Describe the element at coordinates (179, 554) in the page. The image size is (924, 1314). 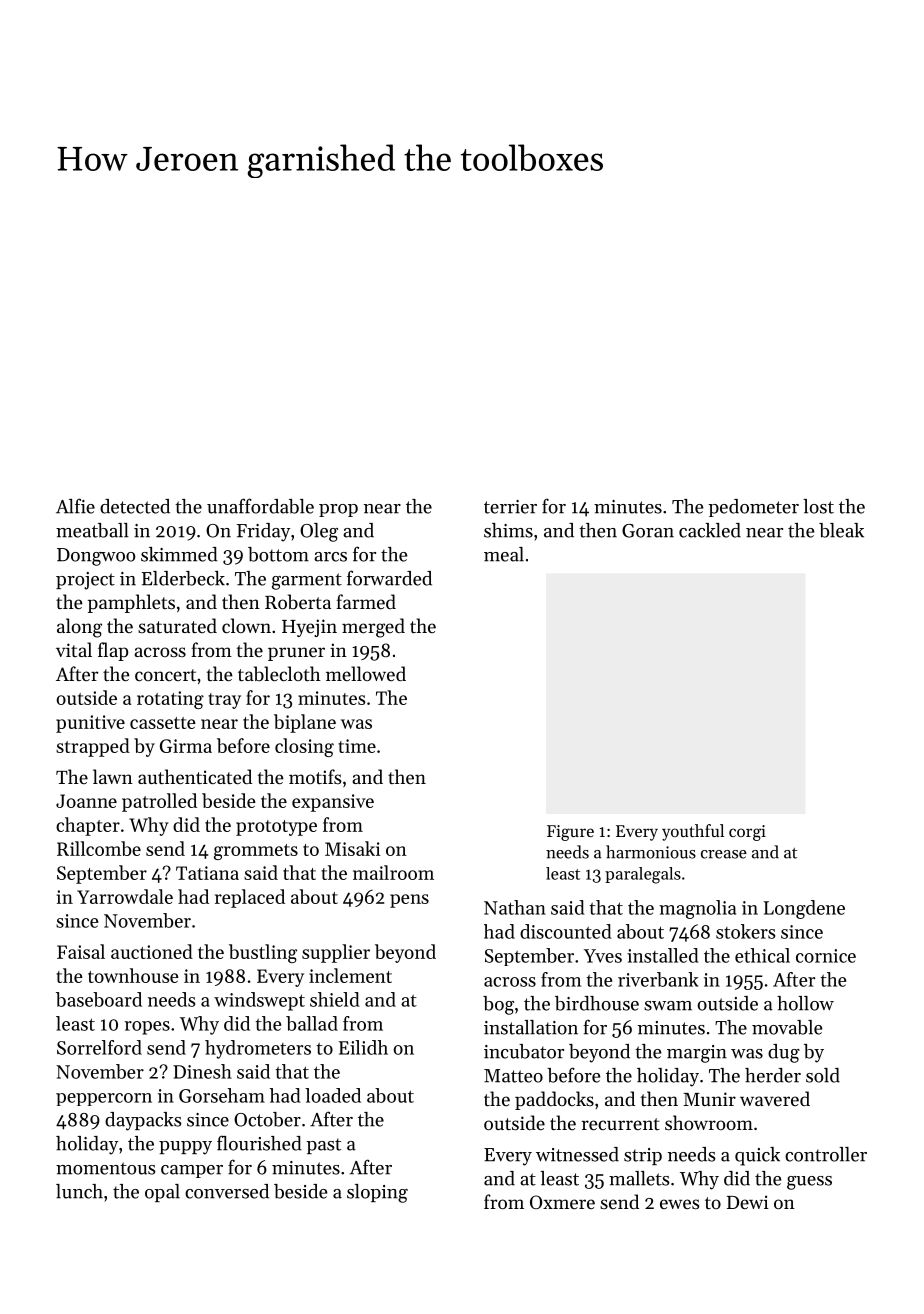
I see `skimmed` at that location.
